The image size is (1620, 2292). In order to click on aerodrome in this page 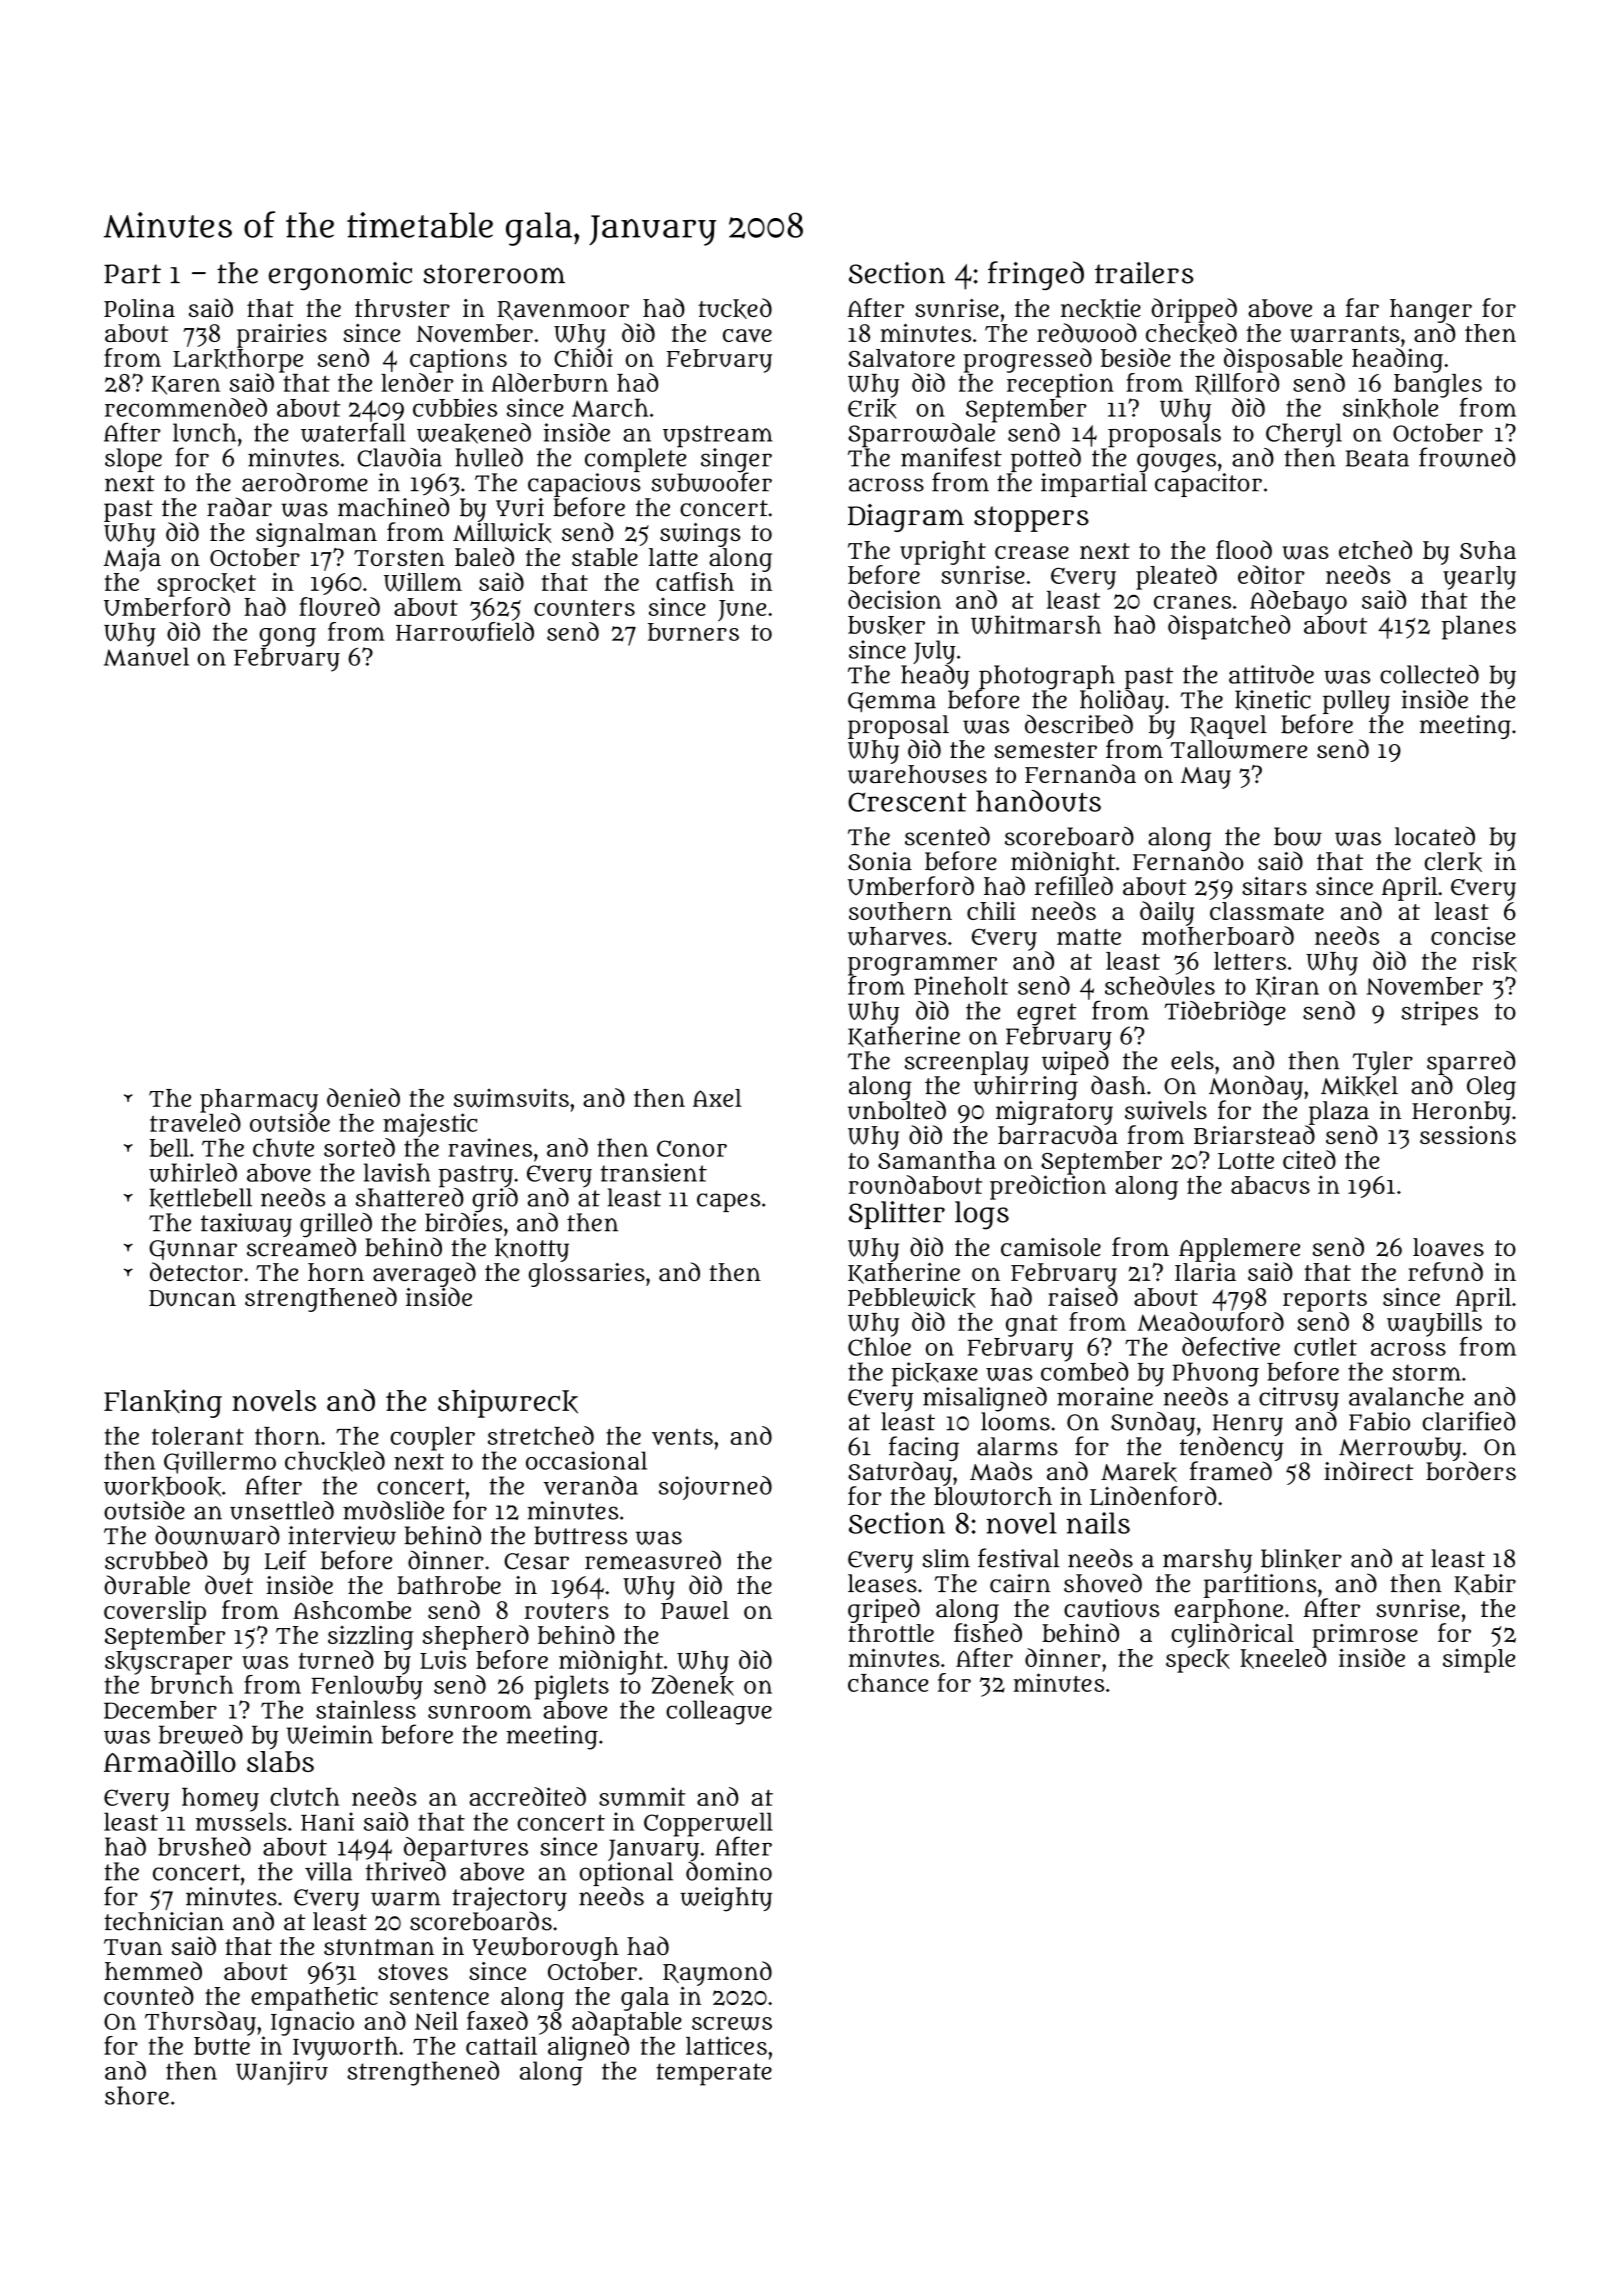, I will do `click(305, 482)`.
